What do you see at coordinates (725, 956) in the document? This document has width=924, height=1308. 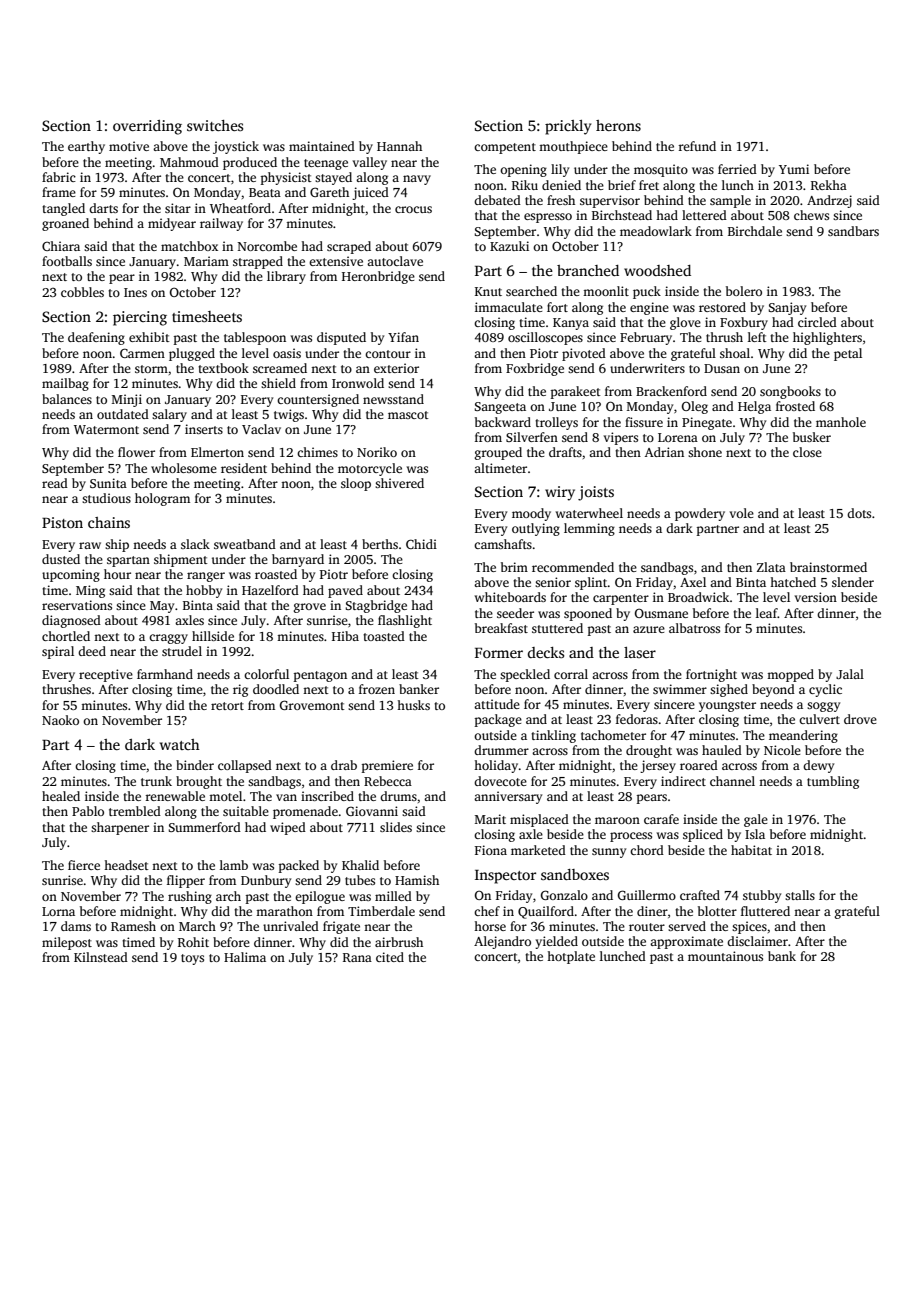 I see `mountainous` at bounding box center [725, 956].
